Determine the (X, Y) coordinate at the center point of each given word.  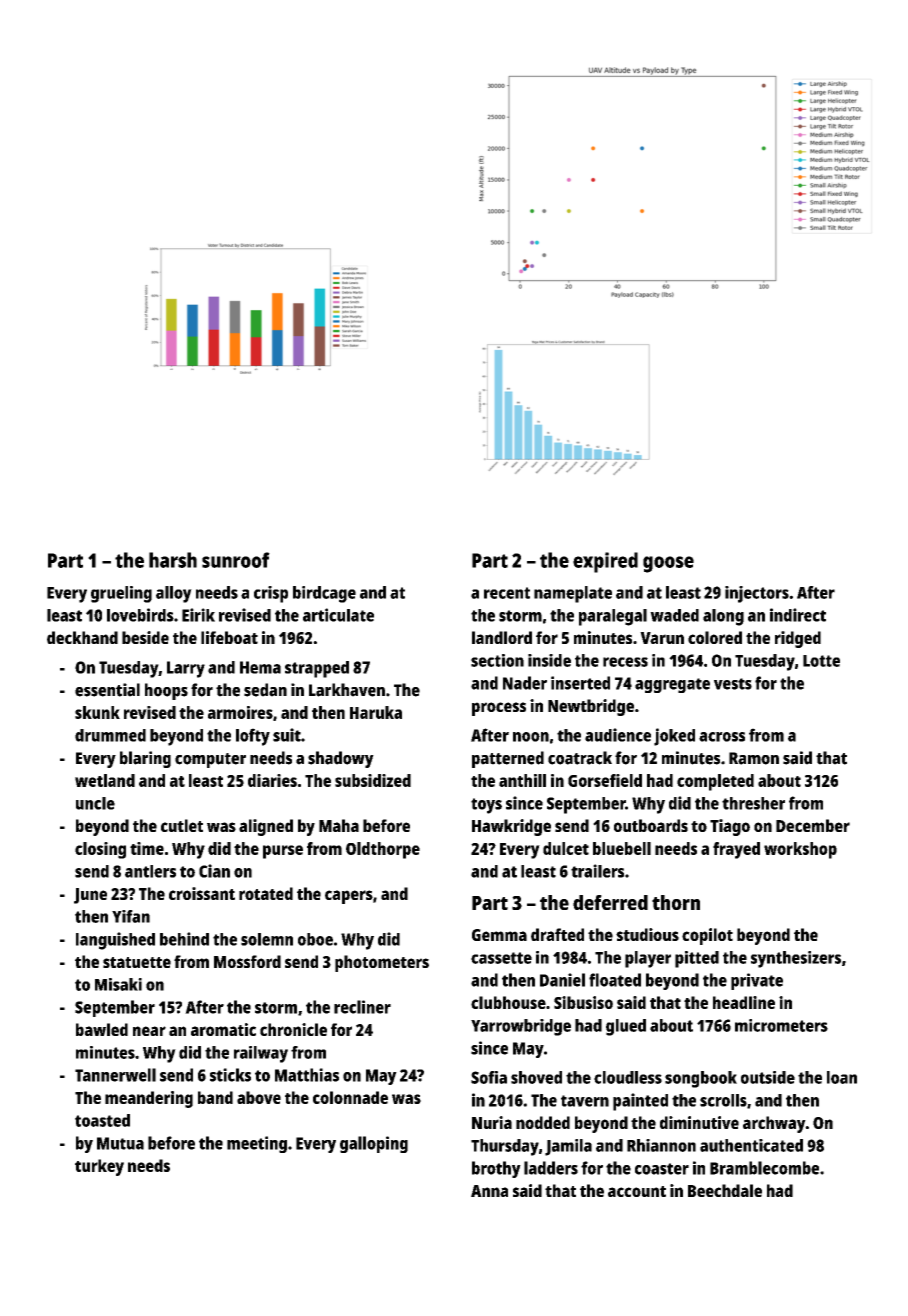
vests (733, 684)
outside (768, 1077)
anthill (522, 780)
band (215, 1097)
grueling (121, 594)
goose (668, 564)
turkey (99, 1167)
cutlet (182, 825)
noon (531, 737)
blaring (145, 759)
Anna (489, 1191)
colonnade (350, 1097)
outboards (651, 825)
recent (507, 593)
